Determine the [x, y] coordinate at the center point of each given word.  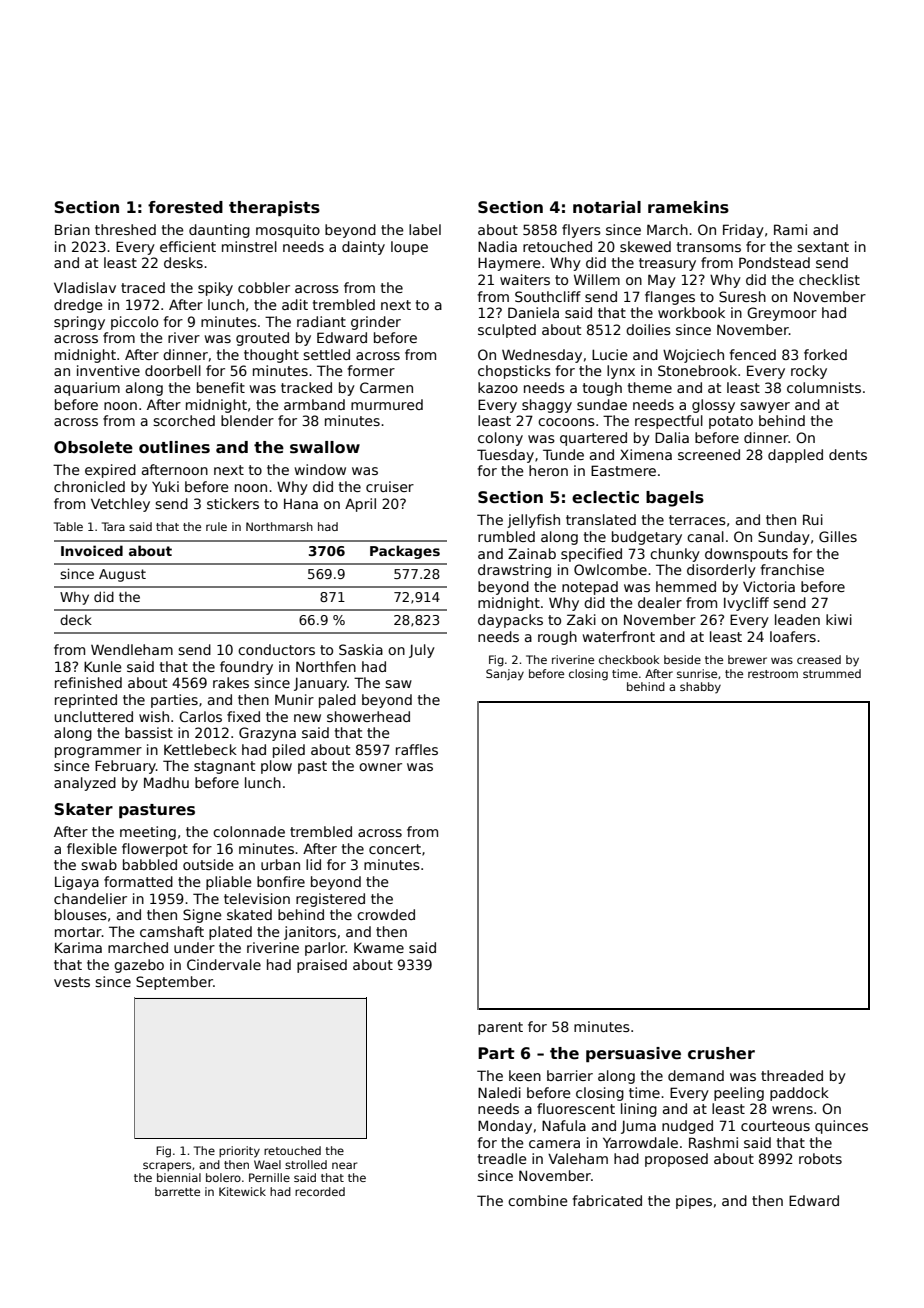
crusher [721, 1053]
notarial [607, 207]
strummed [832, 673]
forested [185, 207]
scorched [184, 420]
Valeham [578, 1158]
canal [705, 536]
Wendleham [132, 649]
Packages [405, 552]
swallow [325, 447]
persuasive [633, 1054]
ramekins [688, 207]
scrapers [167, 1167]
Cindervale [224, 964]
